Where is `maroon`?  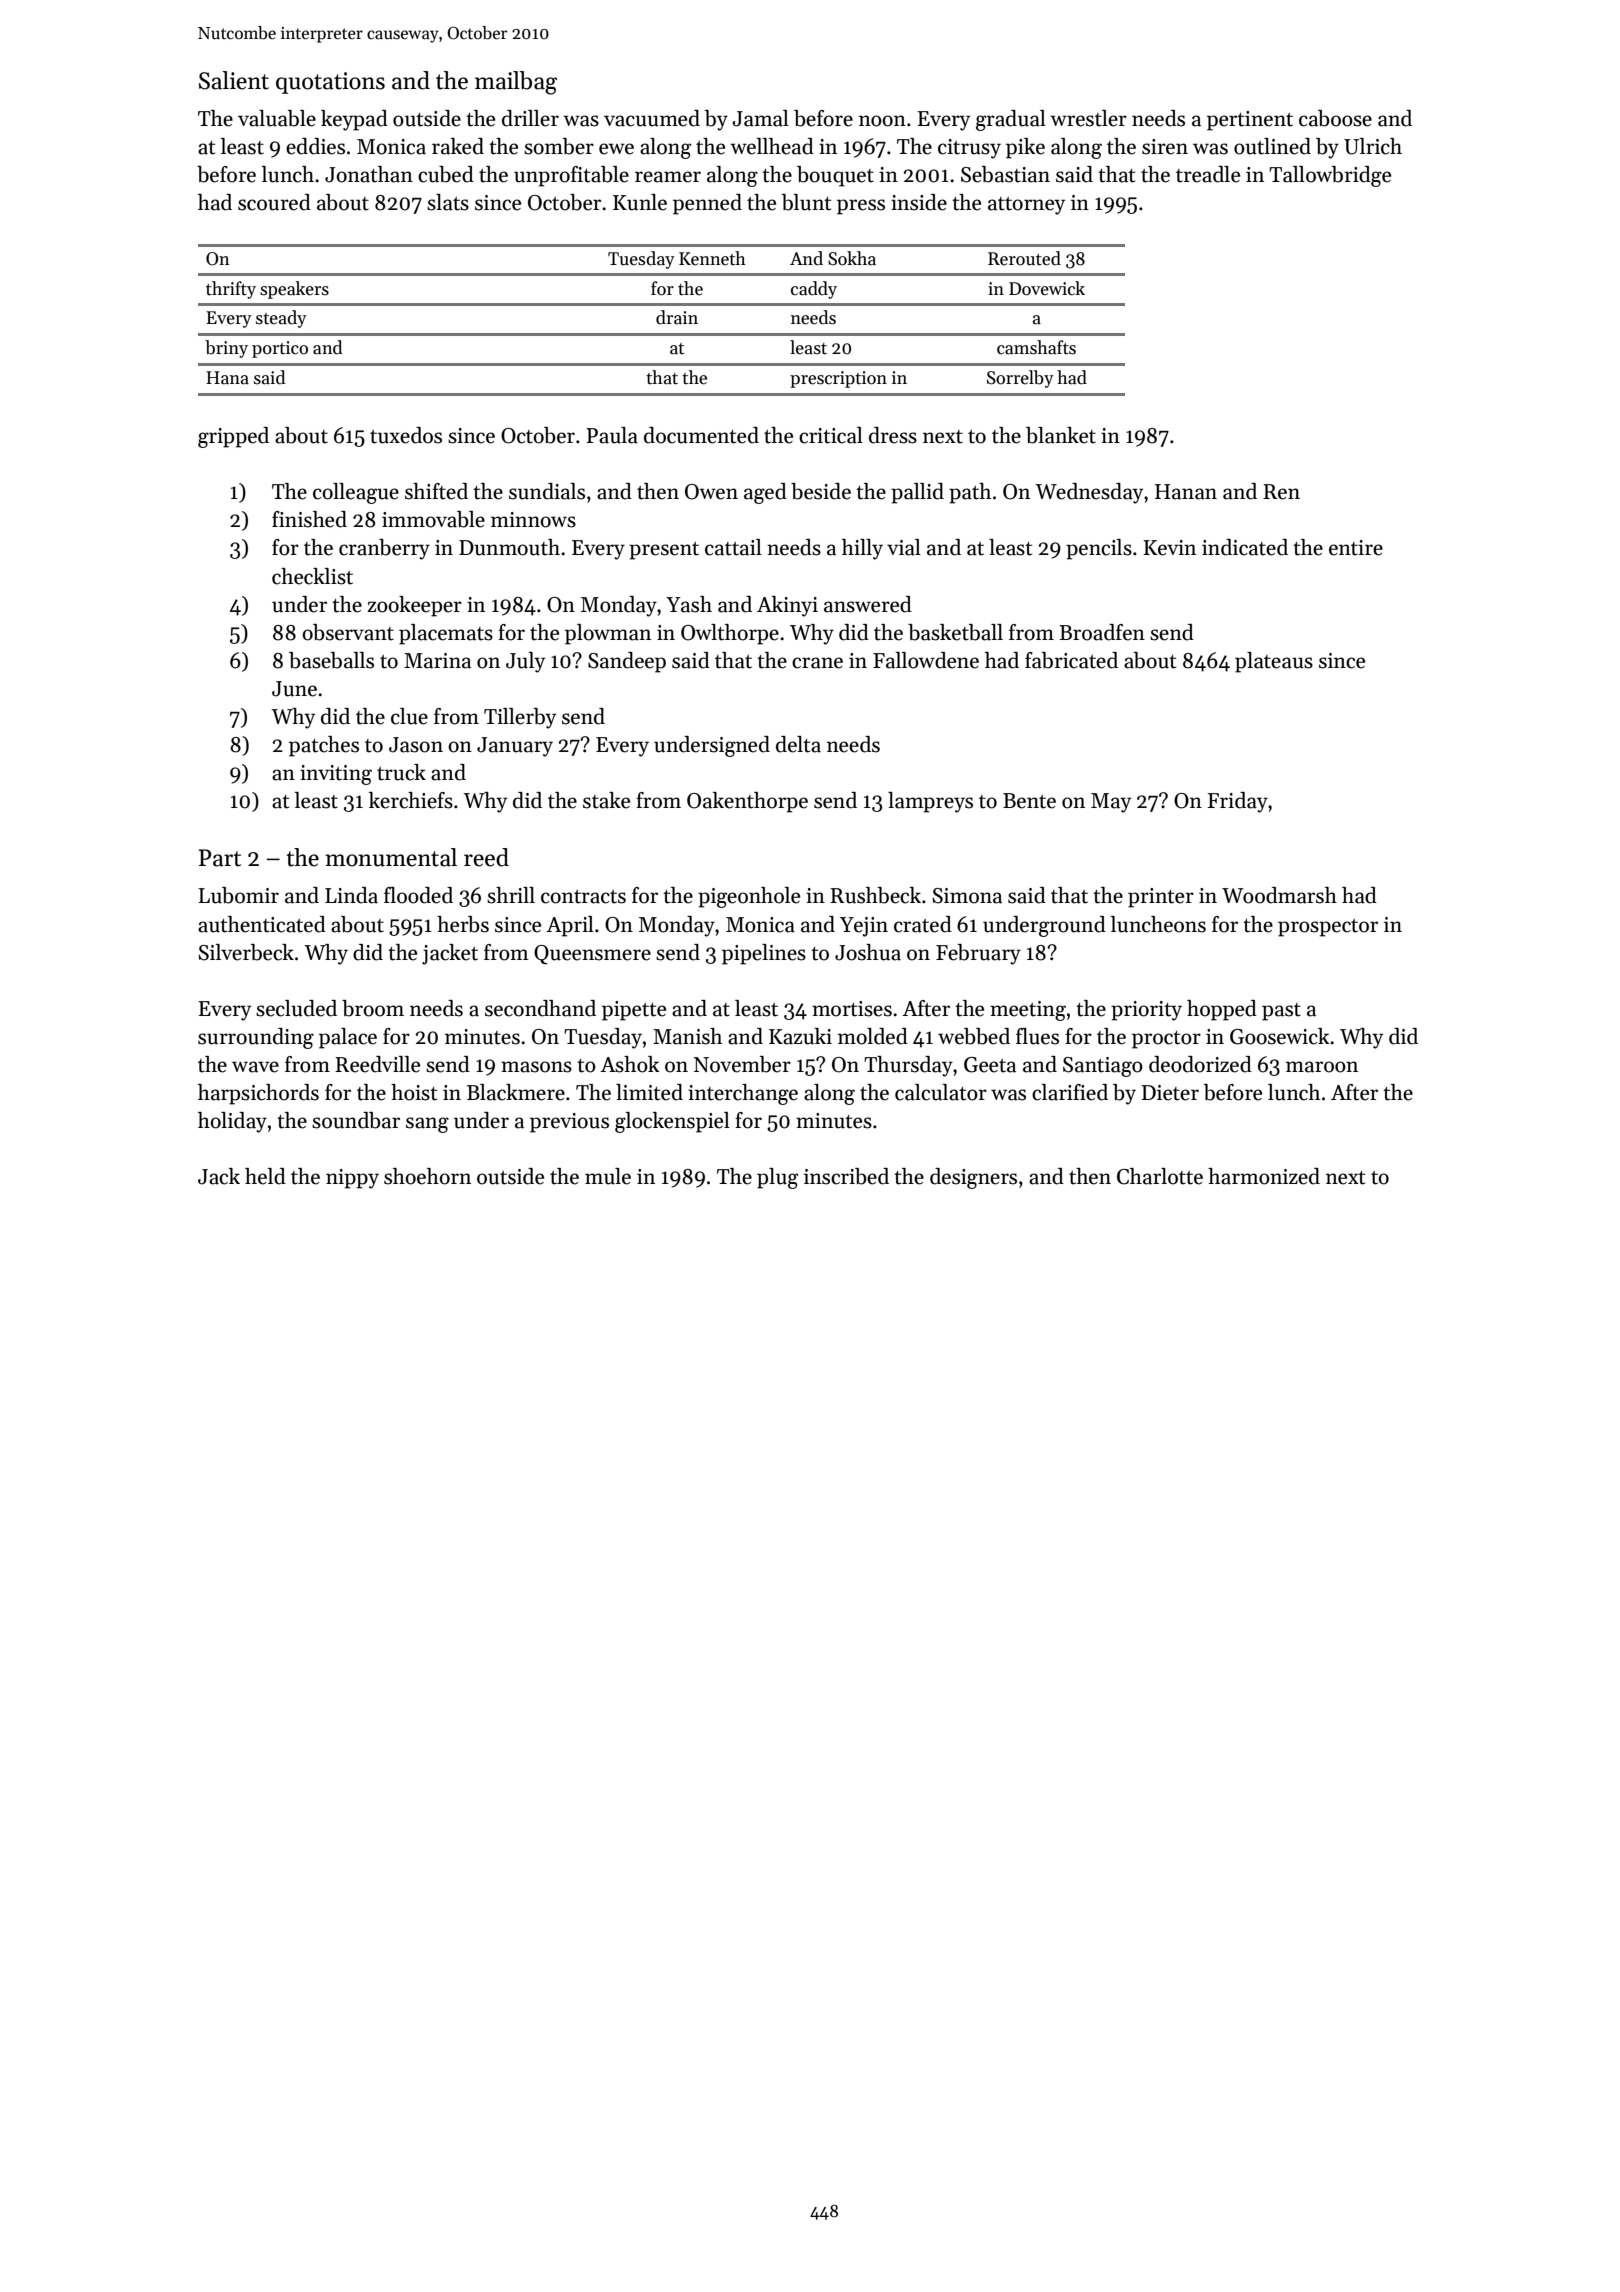 maroon is located at coordinates (1322, 1067).
